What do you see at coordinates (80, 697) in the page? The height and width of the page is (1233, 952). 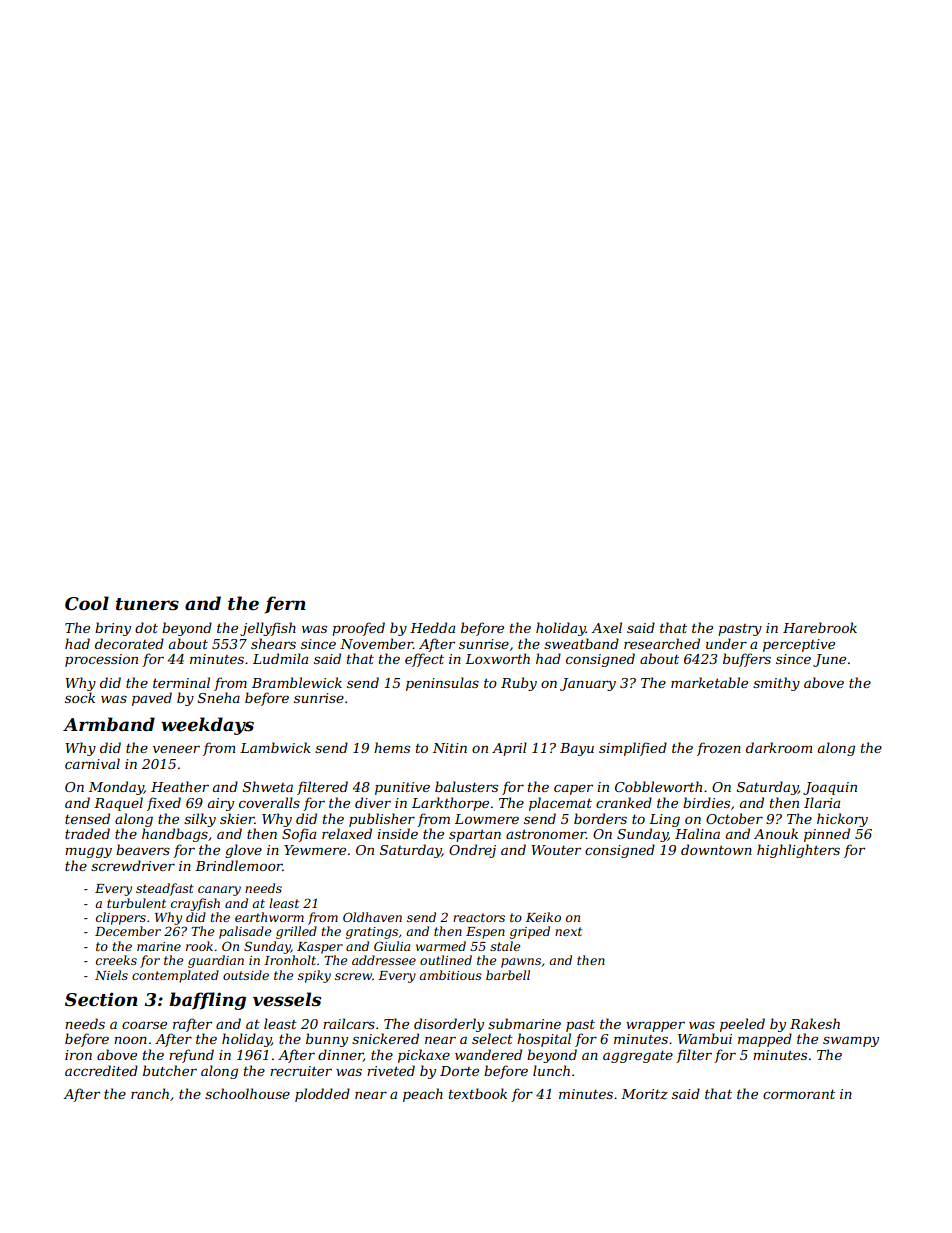 I see `sock` at bounding box center [80, 697].
